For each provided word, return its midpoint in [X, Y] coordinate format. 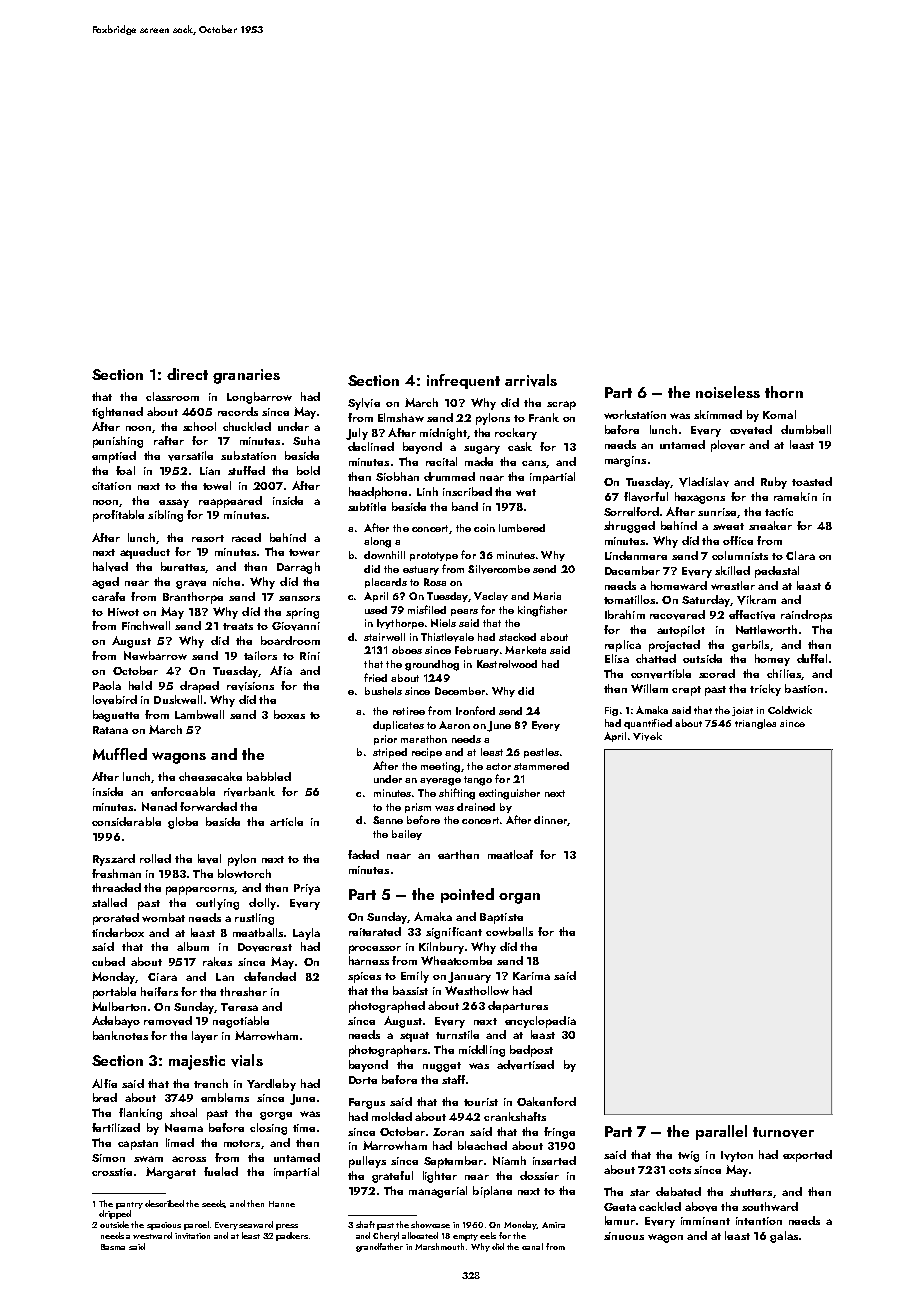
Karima [531, 976]
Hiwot [123, 612]
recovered [677, 615]
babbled [269, 776]
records [238, 411]
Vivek [647, 736]
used [376, 610]
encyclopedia [540, 1022]
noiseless [728, 392]
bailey [407, 835]
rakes [217, 961]
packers [292, 1236]
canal [532, 1246]
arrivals [531, 380]
